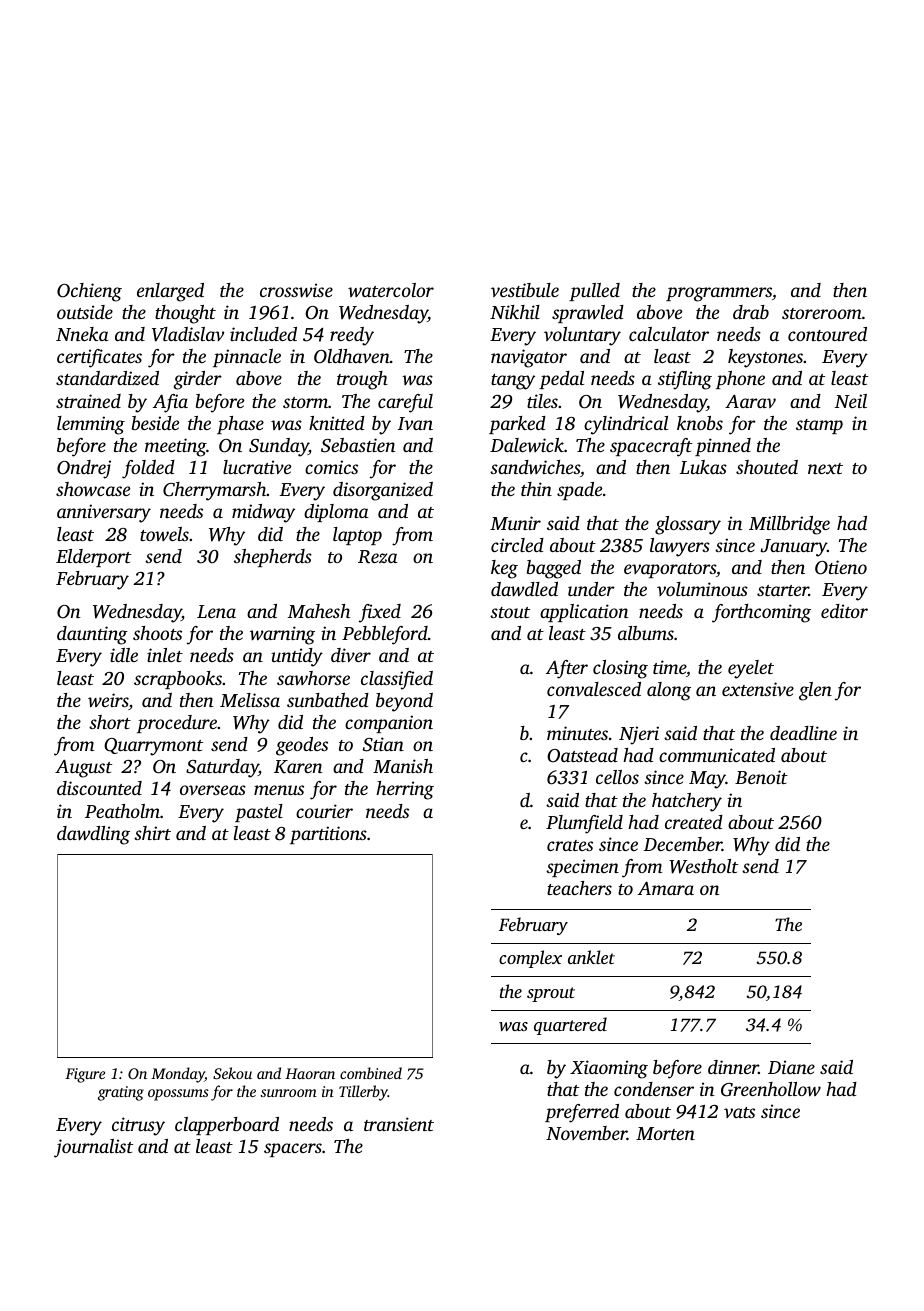  Describe the element at coordinates (586, 1133) in the document. I see `November` at that location.
